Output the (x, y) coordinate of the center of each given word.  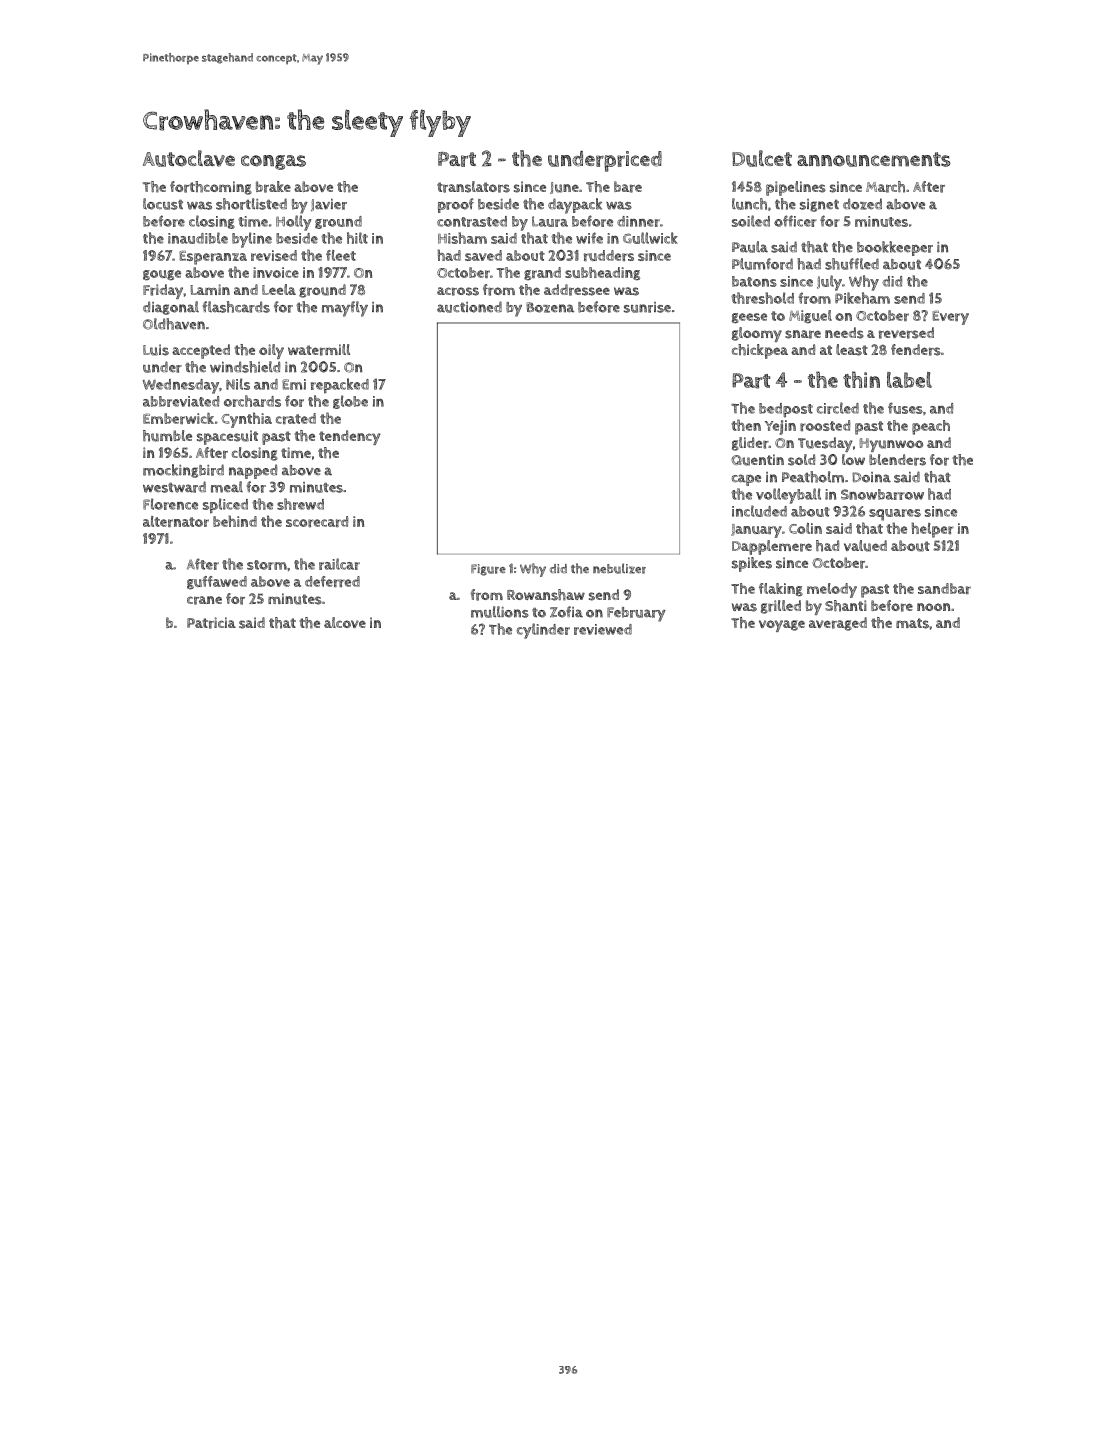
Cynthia (246, 420)
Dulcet (762, 158)
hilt (357, 238)
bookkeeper (895, 248)
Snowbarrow (882, 494)
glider (750, 444)
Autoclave (189, 158)
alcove (345, 622)
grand (542, 273)
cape (746, 480)
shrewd (300, 504)
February (636, 614)
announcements (874, 159)
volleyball (788, 496)
